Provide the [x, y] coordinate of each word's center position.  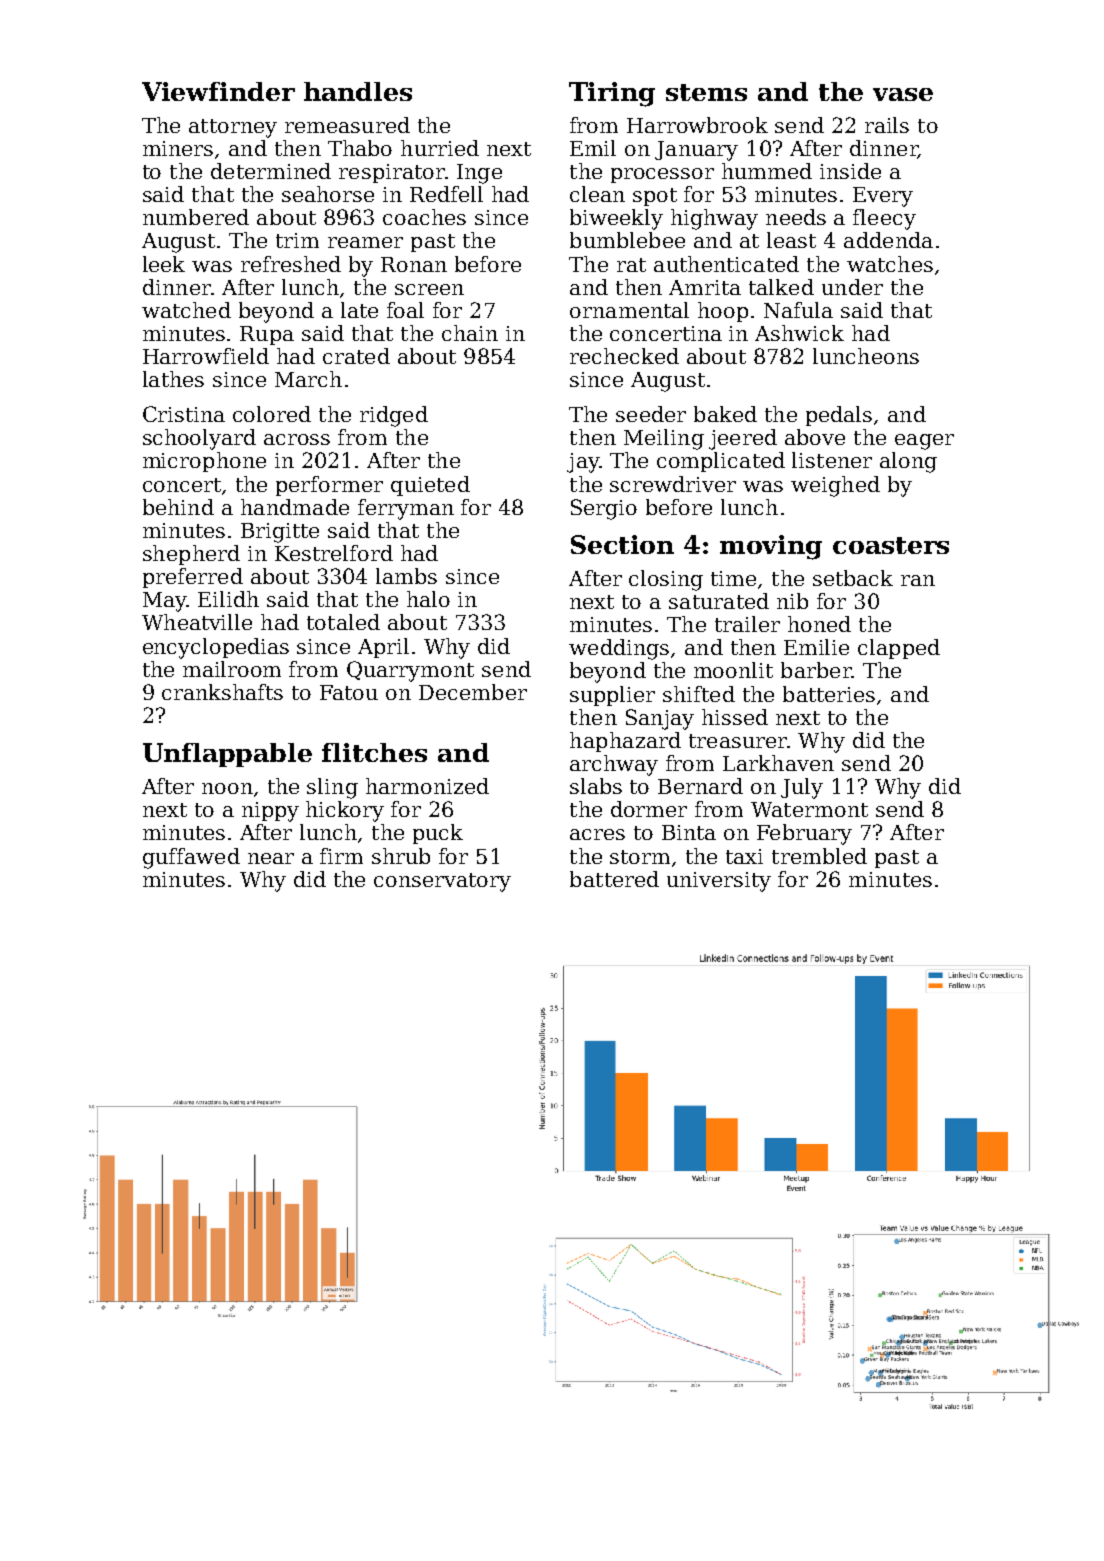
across [297, 439]
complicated [721, 462]
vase [903, 94]
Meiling [664, 439]
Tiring [612, 94]
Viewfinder [218, 91]
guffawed [191, 858]
